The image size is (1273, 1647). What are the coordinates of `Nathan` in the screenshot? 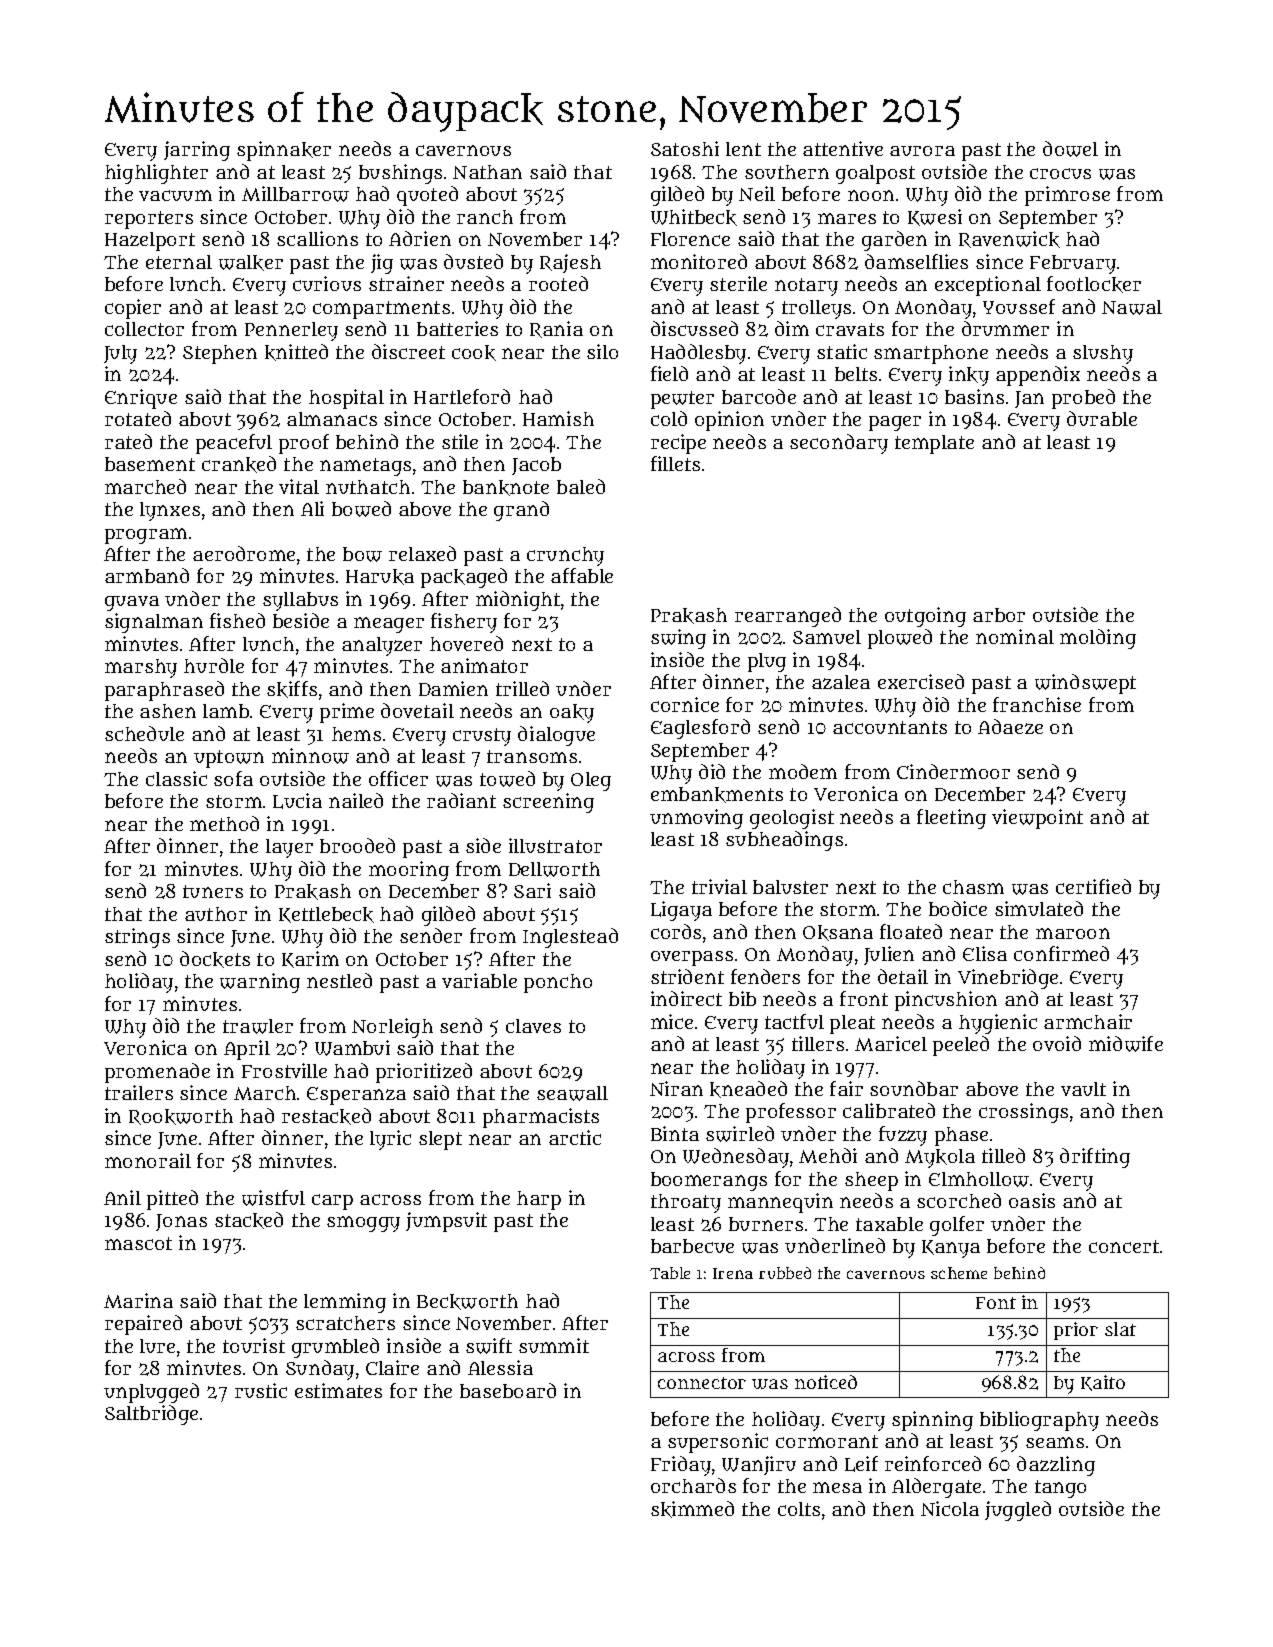 It's located at (487, 172).
